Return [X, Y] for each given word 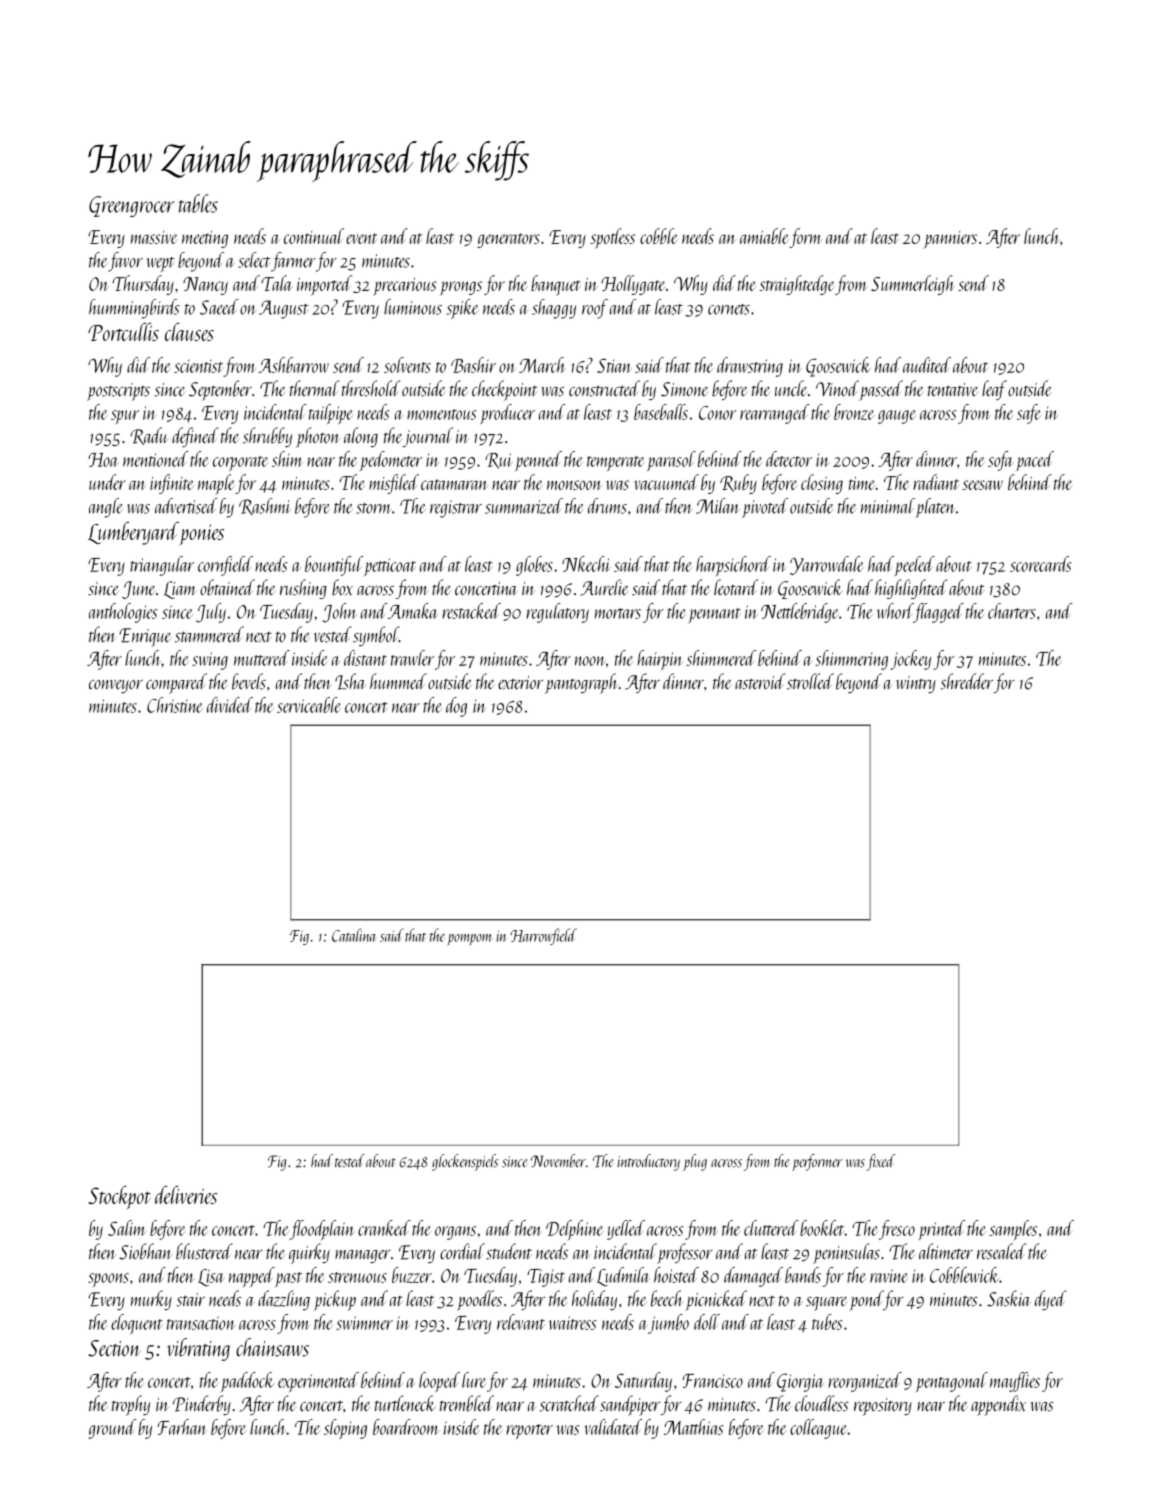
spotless [612, 238]
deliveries [186, 1195]
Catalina [354, 935]
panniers [950, 239]
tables [198, 203]
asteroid [760, 681]
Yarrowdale [827, 565]
